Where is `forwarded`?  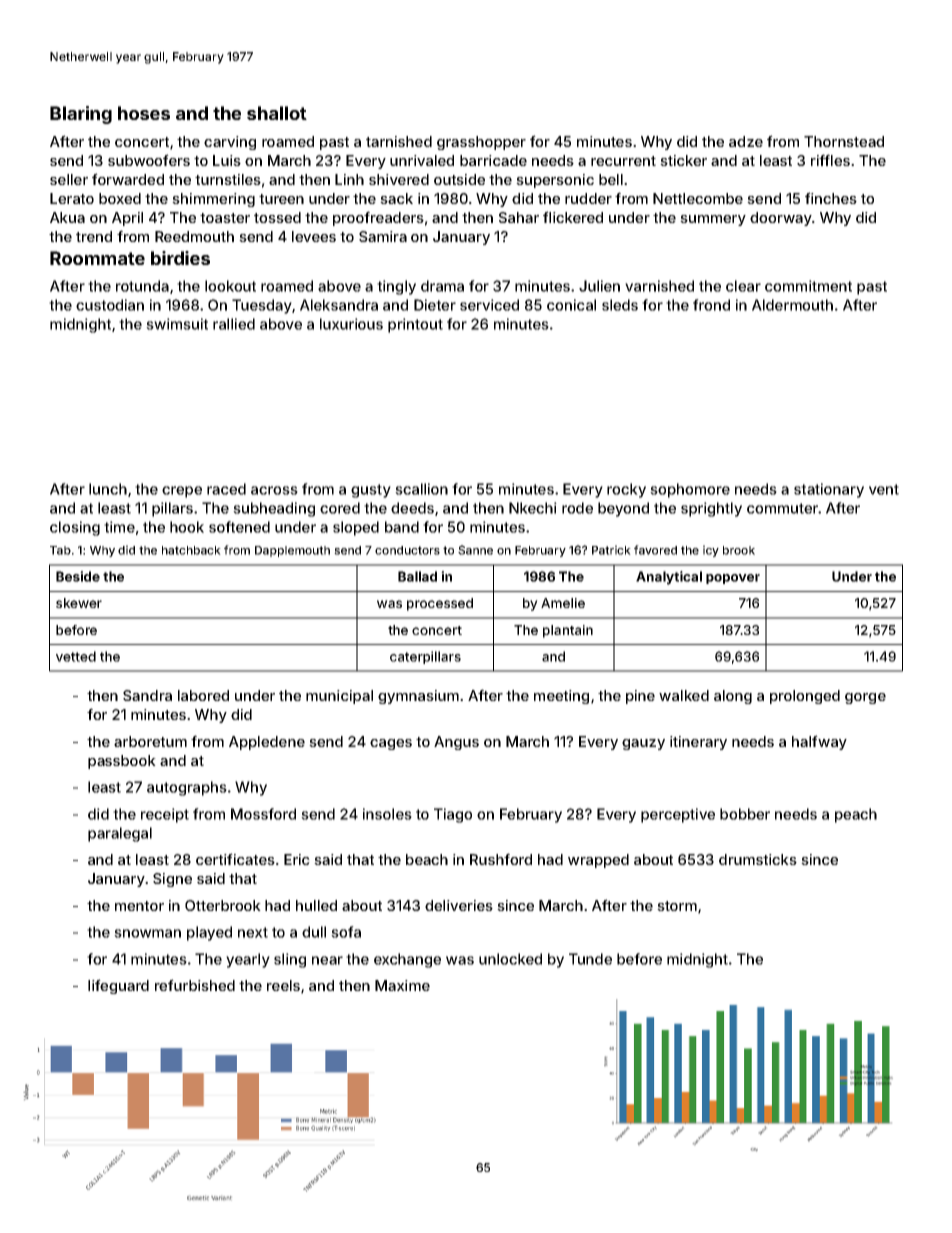 forwarded is located at coordinates (128, 179).
